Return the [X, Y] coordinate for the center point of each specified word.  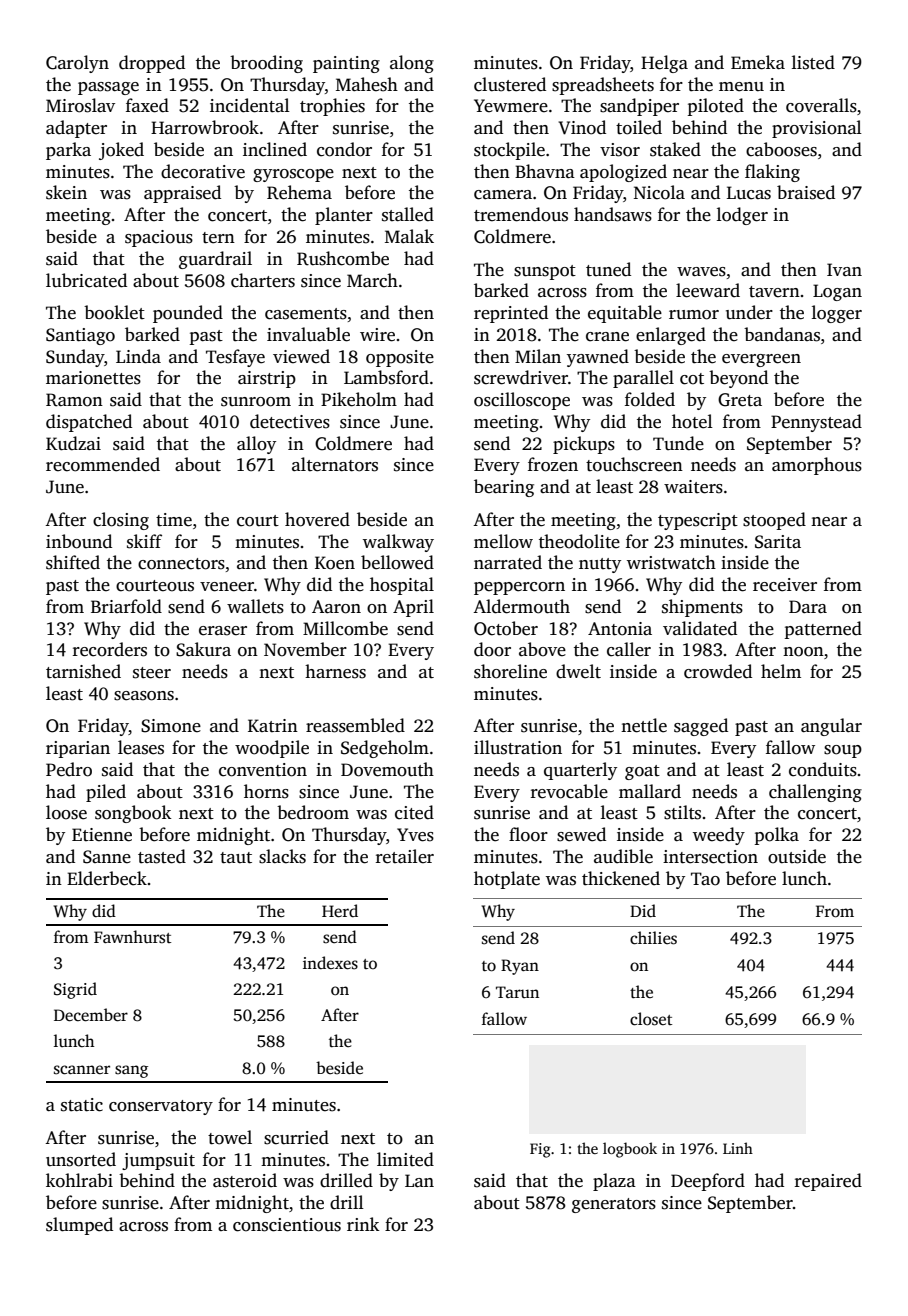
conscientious [287, 1225]
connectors [181, 564]
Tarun [517, 992]
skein [66, 192]
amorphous [817, 466]
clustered [510, 84]
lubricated [86, 280]
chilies [653, 938]
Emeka [758, 62]
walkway [398, 543]
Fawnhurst [132, 937]
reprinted [511, 314]
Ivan [844, 269]
